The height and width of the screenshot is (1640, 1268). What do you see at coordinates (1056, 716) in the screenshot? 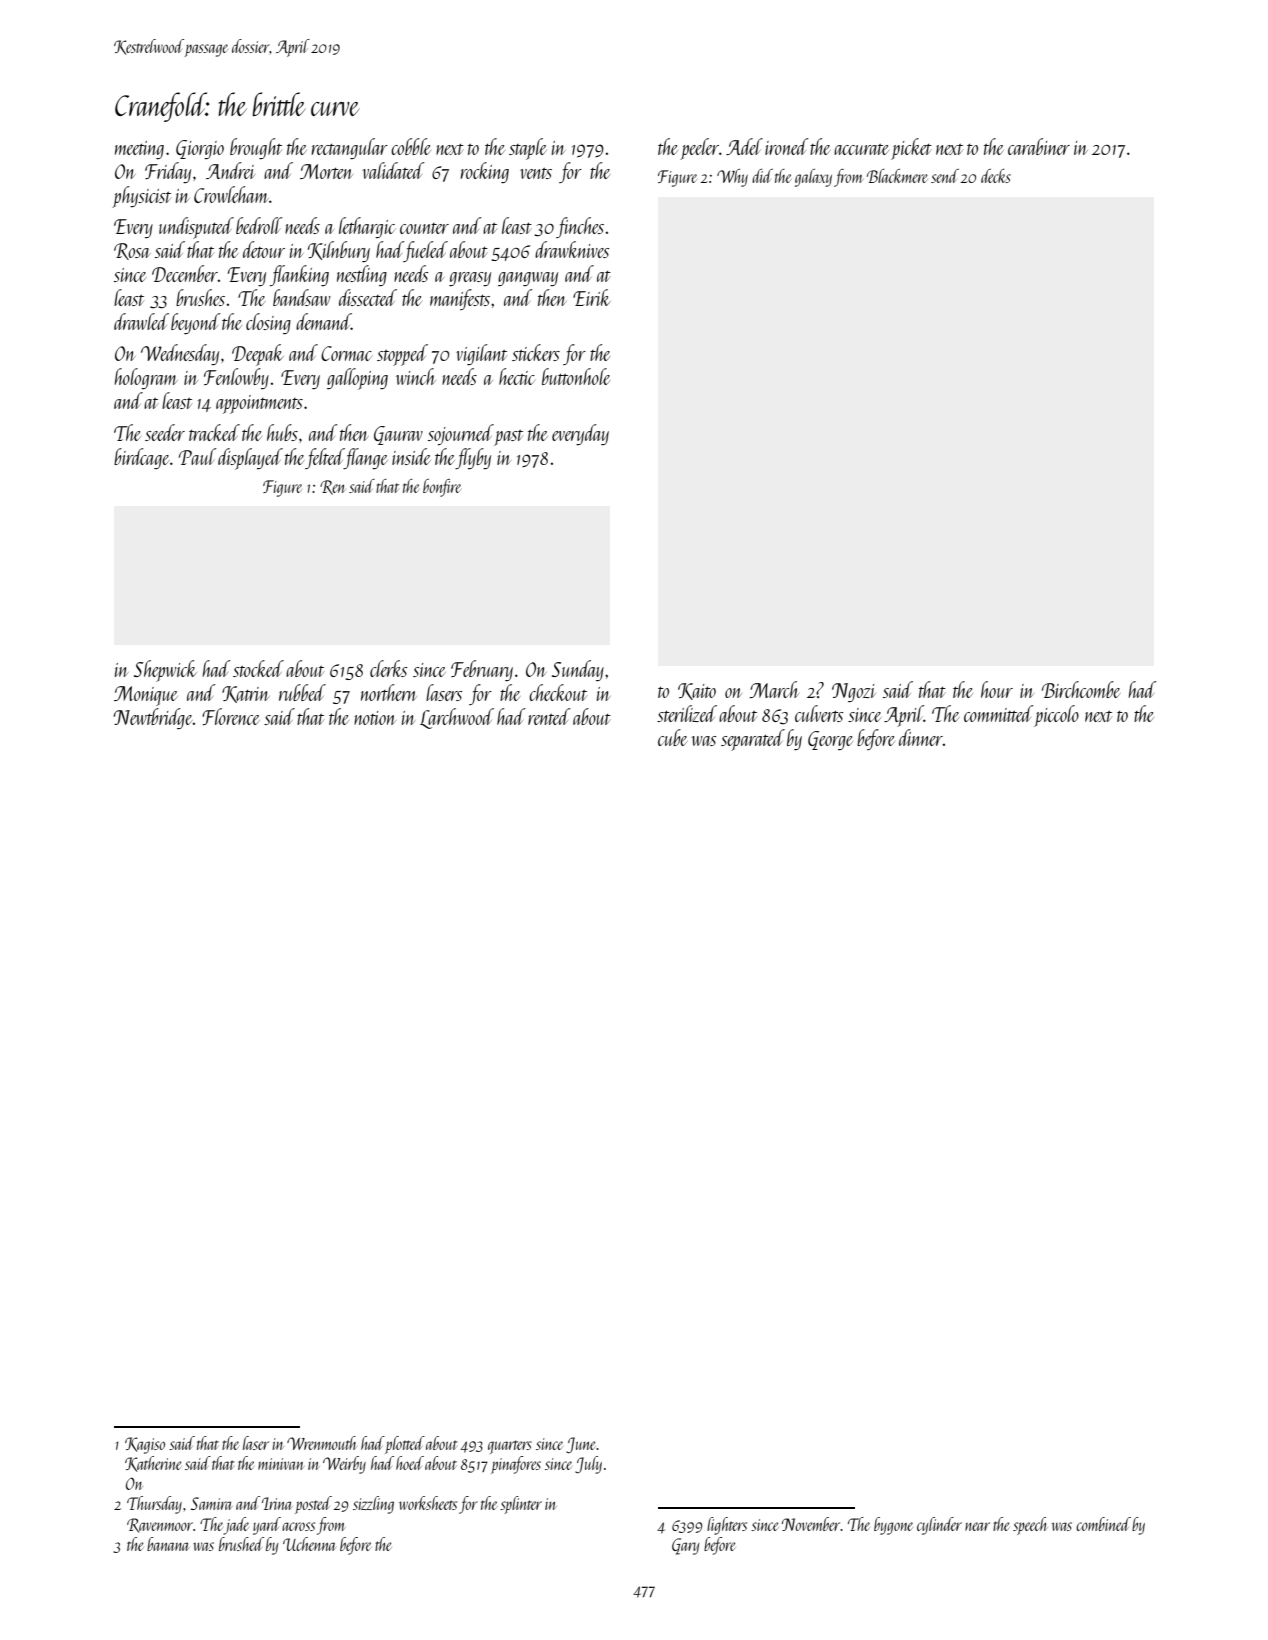
I see `piccolo` at bounding box center [1056, 716].
